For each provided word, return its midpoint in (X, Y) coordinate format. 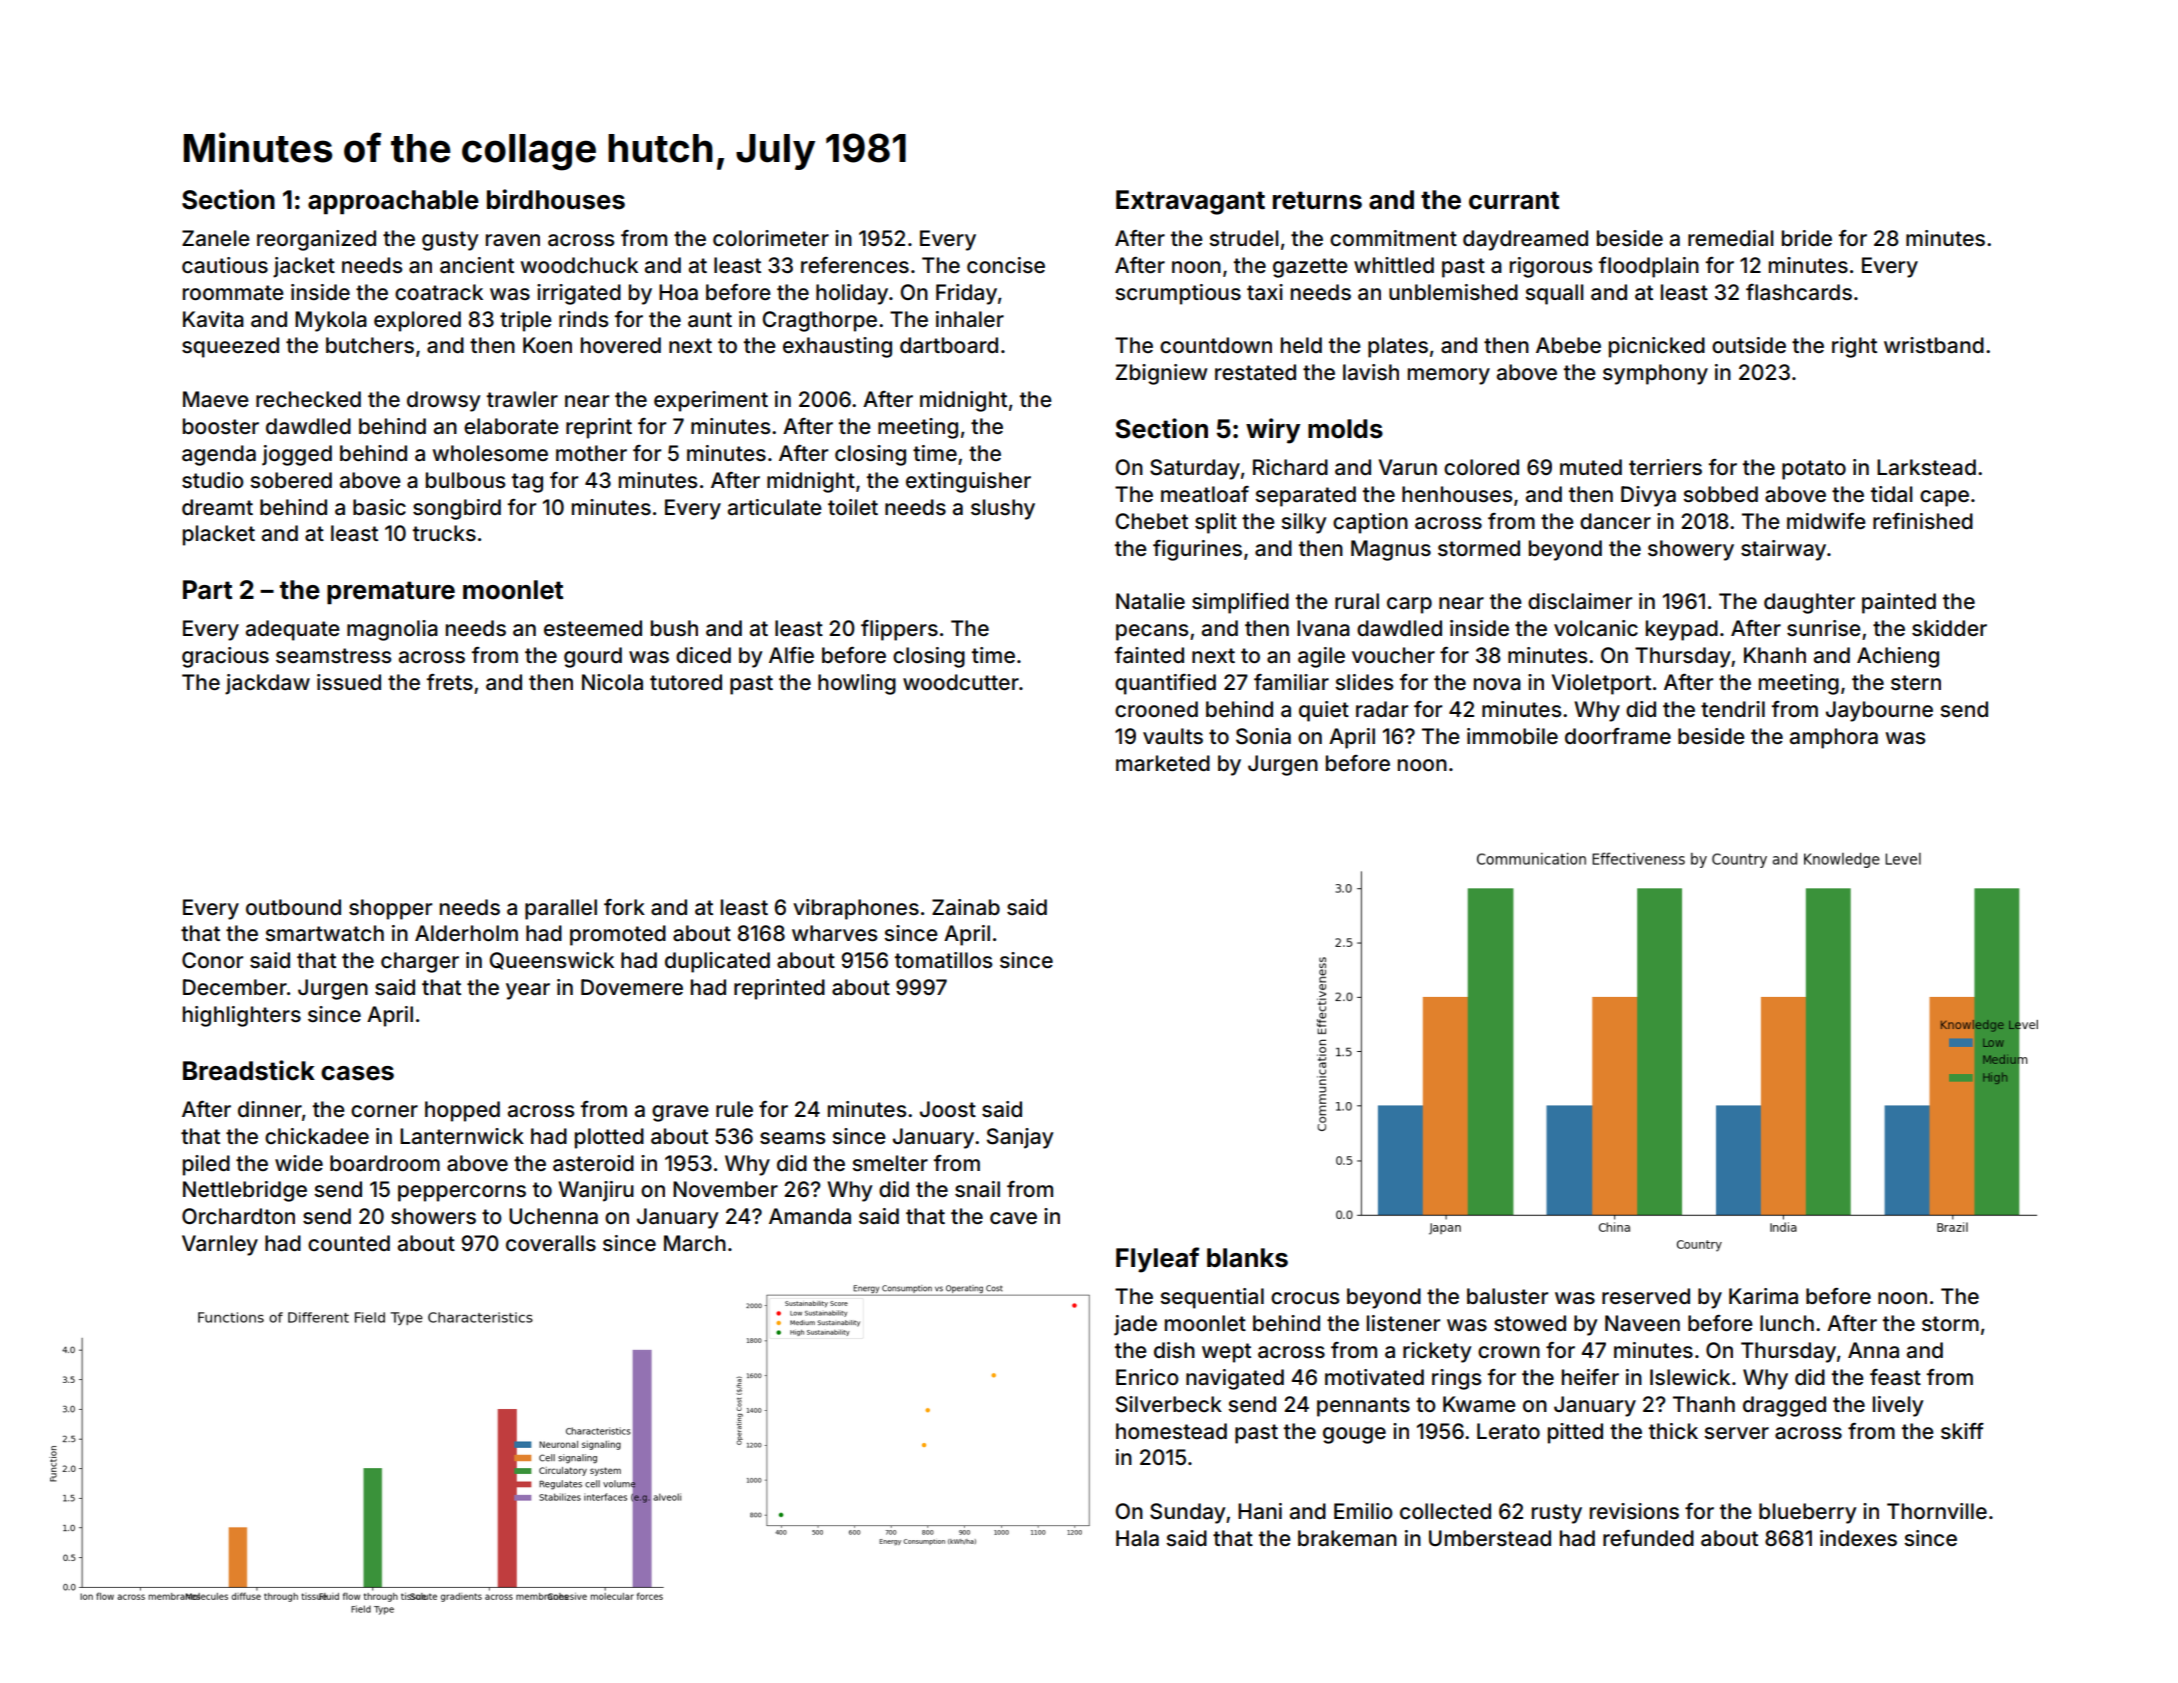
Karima (1763, 1296)
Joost (948, 1109)
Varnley (220, 1245)
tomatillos (943, 960)
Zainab (966, 907)
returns (1317, 200)
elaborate (511, 426)
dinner (270, 1109)
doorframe (1618, 736)
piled (206, 1165)
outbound (293, 907)
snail (977, 1189)
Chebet (1152, 521)
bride (1807, 238)
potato (1814, 470)
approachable (393, 202)
